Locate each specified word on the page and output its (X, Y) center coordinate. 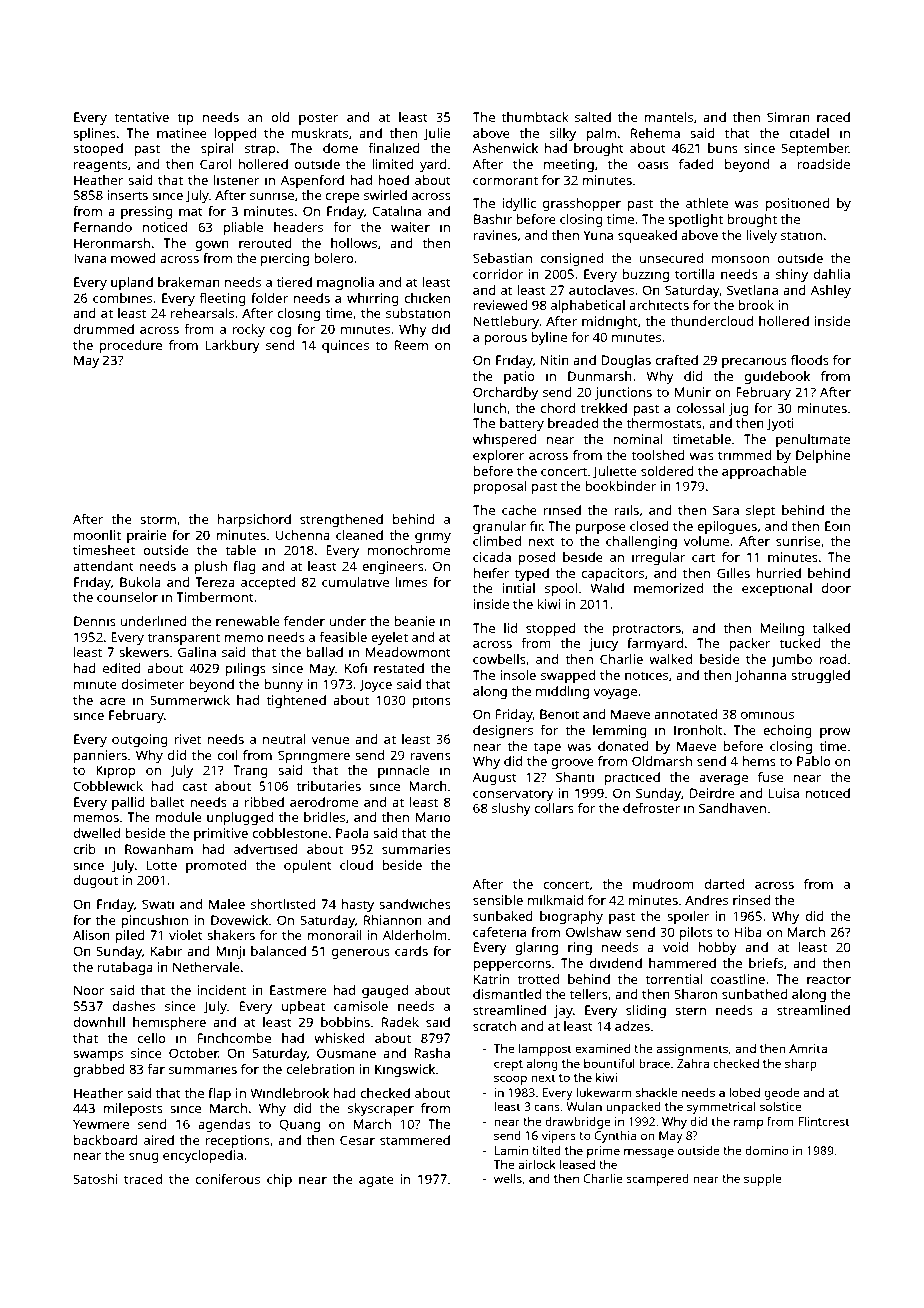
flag (244, 567)
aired (159, 1140)
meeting (569, 165)
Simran (788, 117)
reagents (100, 166)
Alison (91, 935)
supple (763, 1180)
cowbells (499, 659)
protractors (646, 630)
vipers (559, 1137)
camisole (361, 1006)
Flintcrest (824, 1121)
